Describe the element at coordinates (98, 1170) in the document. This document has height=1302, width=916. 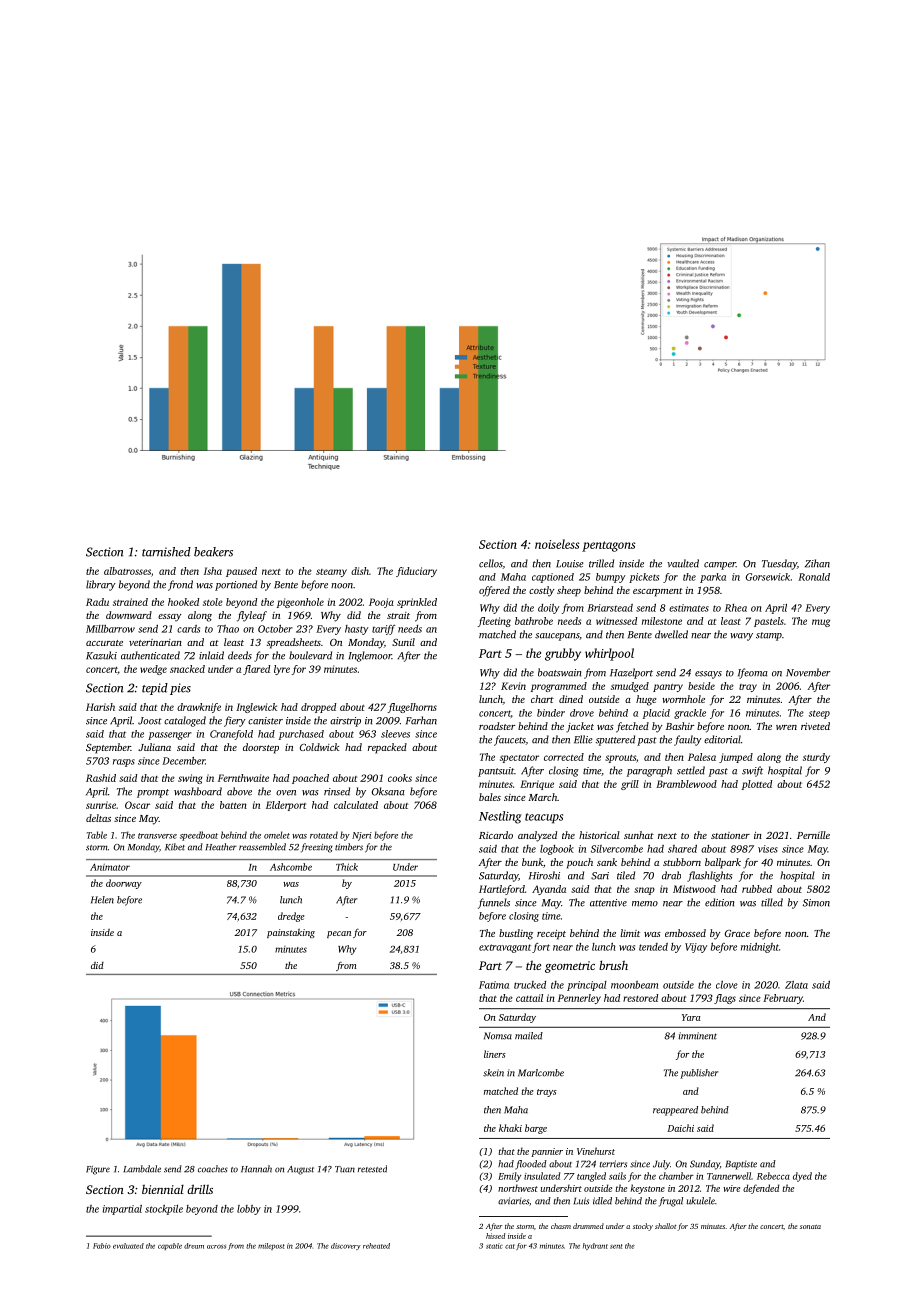
I see `Figure` at that location.
